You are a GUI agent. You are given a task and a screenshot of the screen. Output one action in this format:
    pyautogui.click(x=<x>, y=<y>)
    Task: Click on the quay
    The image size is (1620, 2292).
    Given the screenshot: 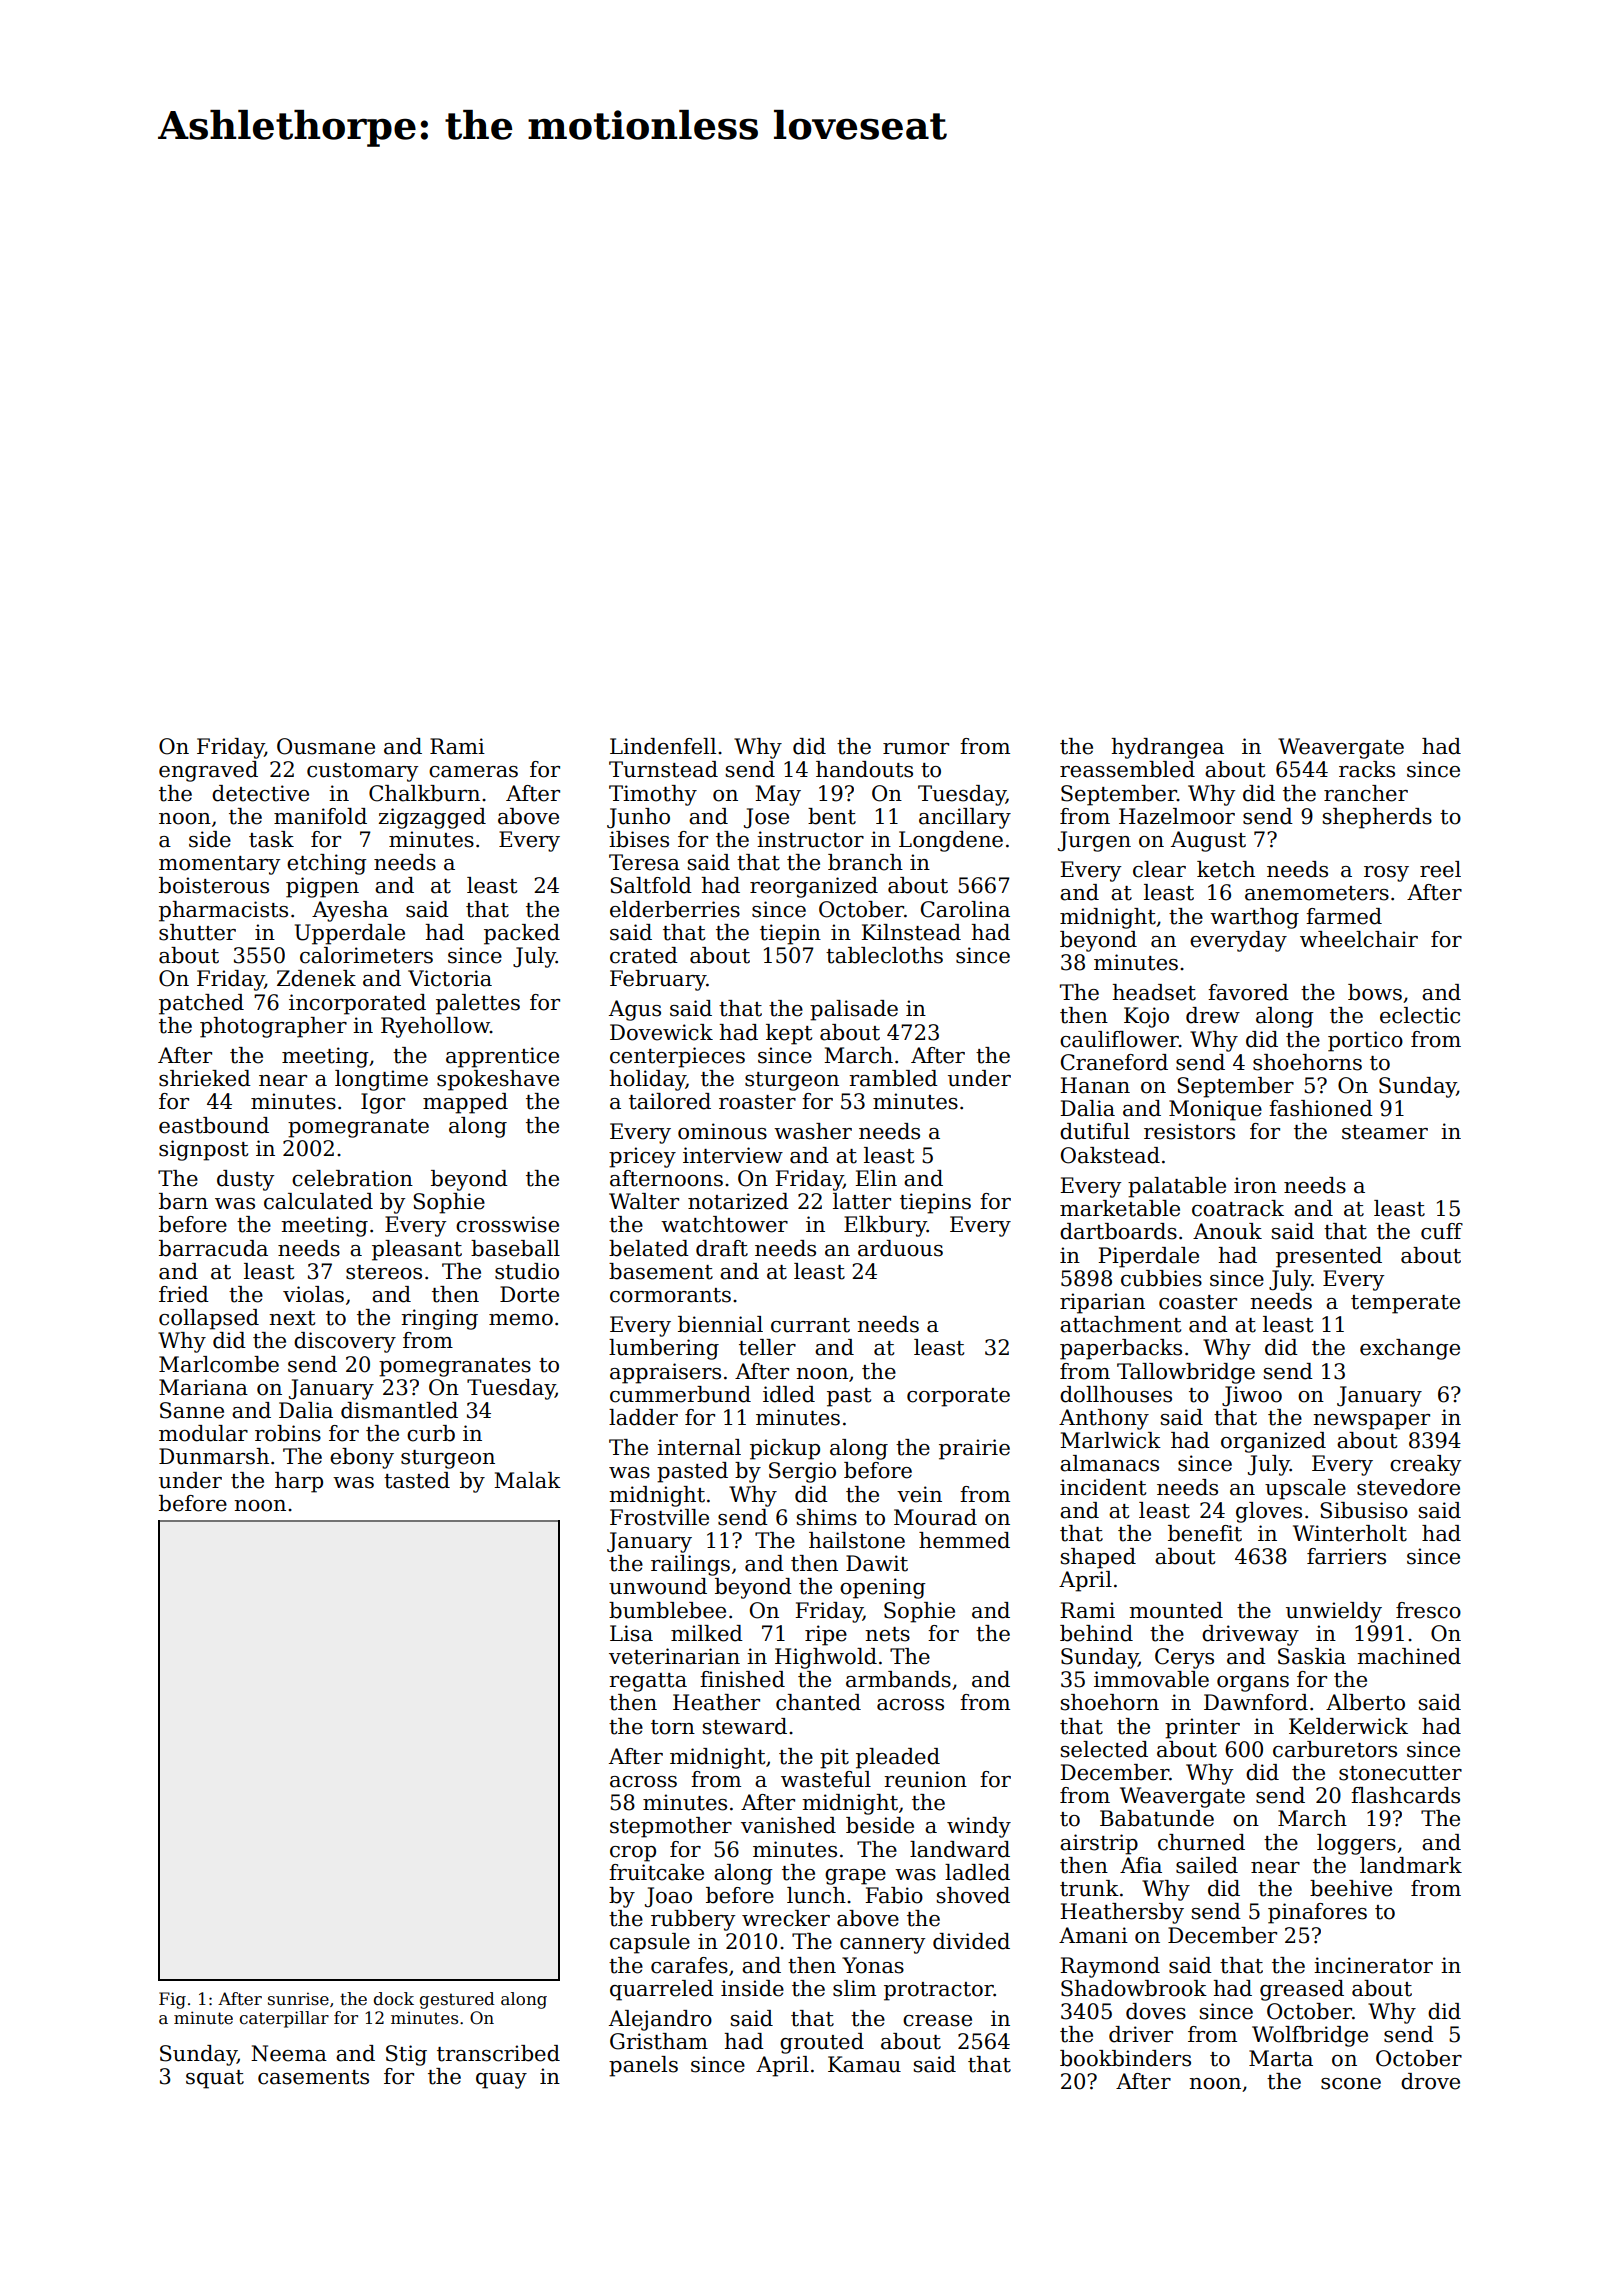 What is the action you would take?
    pyautogui.click(x=501, y=2081)
